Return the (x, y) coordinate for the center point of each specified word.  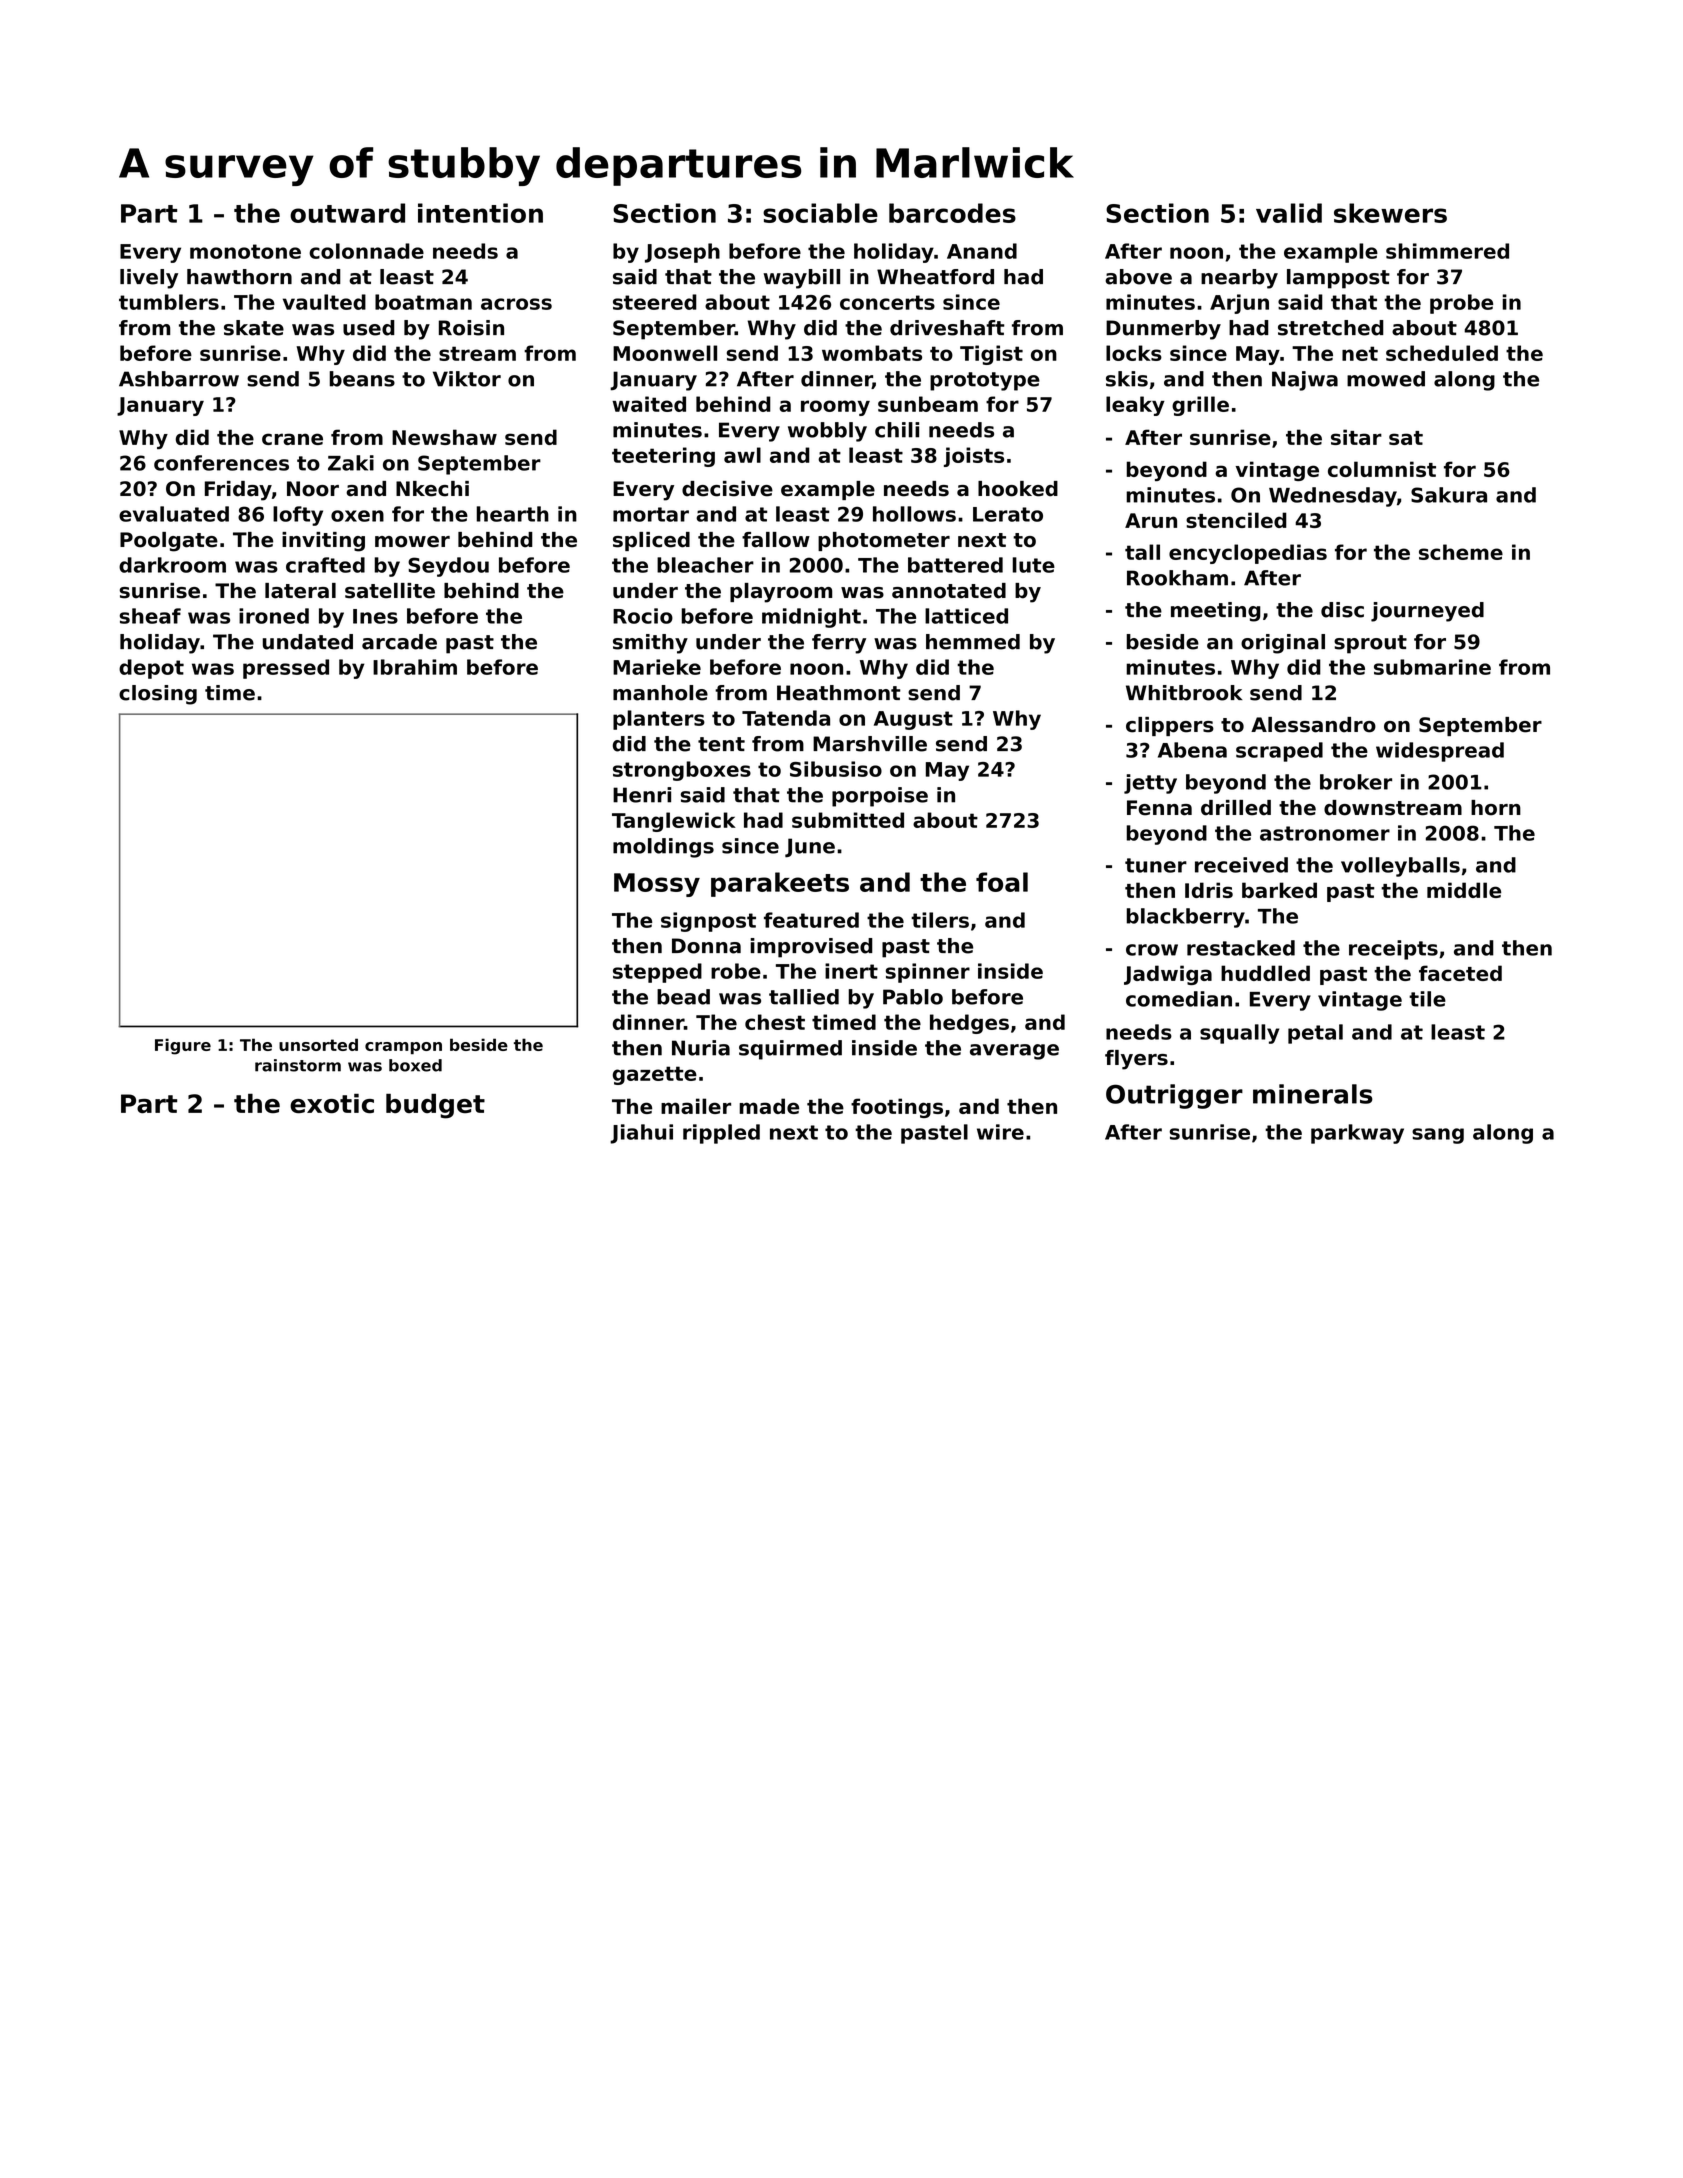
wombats (872, 353)
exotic (332, 1104)
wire (1000, 1132)
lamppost (1338, 279)
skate (254, 328)
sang (1438, 1136)
